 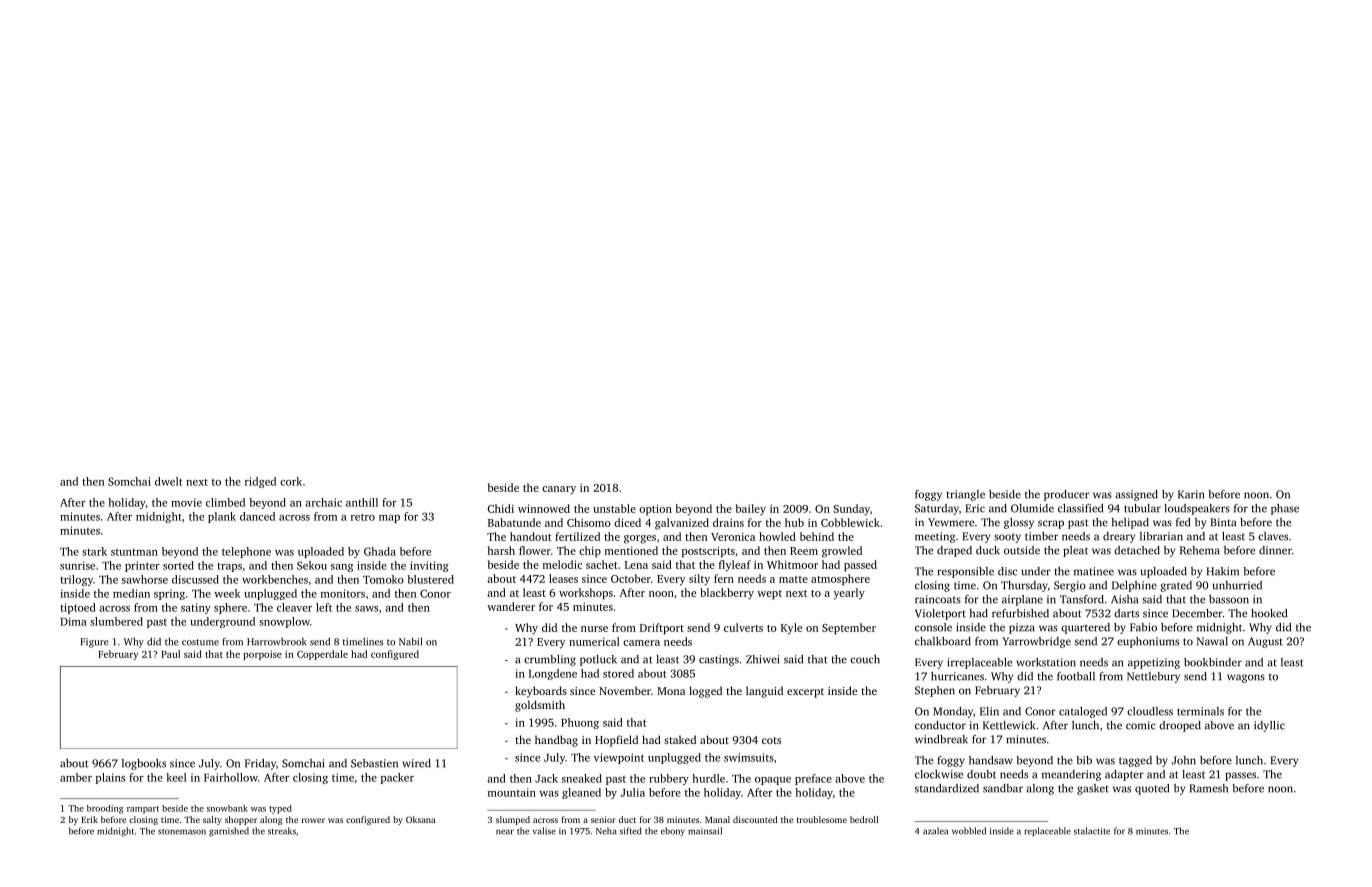 I want to click on wanderer, so click(x=511, y=606).
